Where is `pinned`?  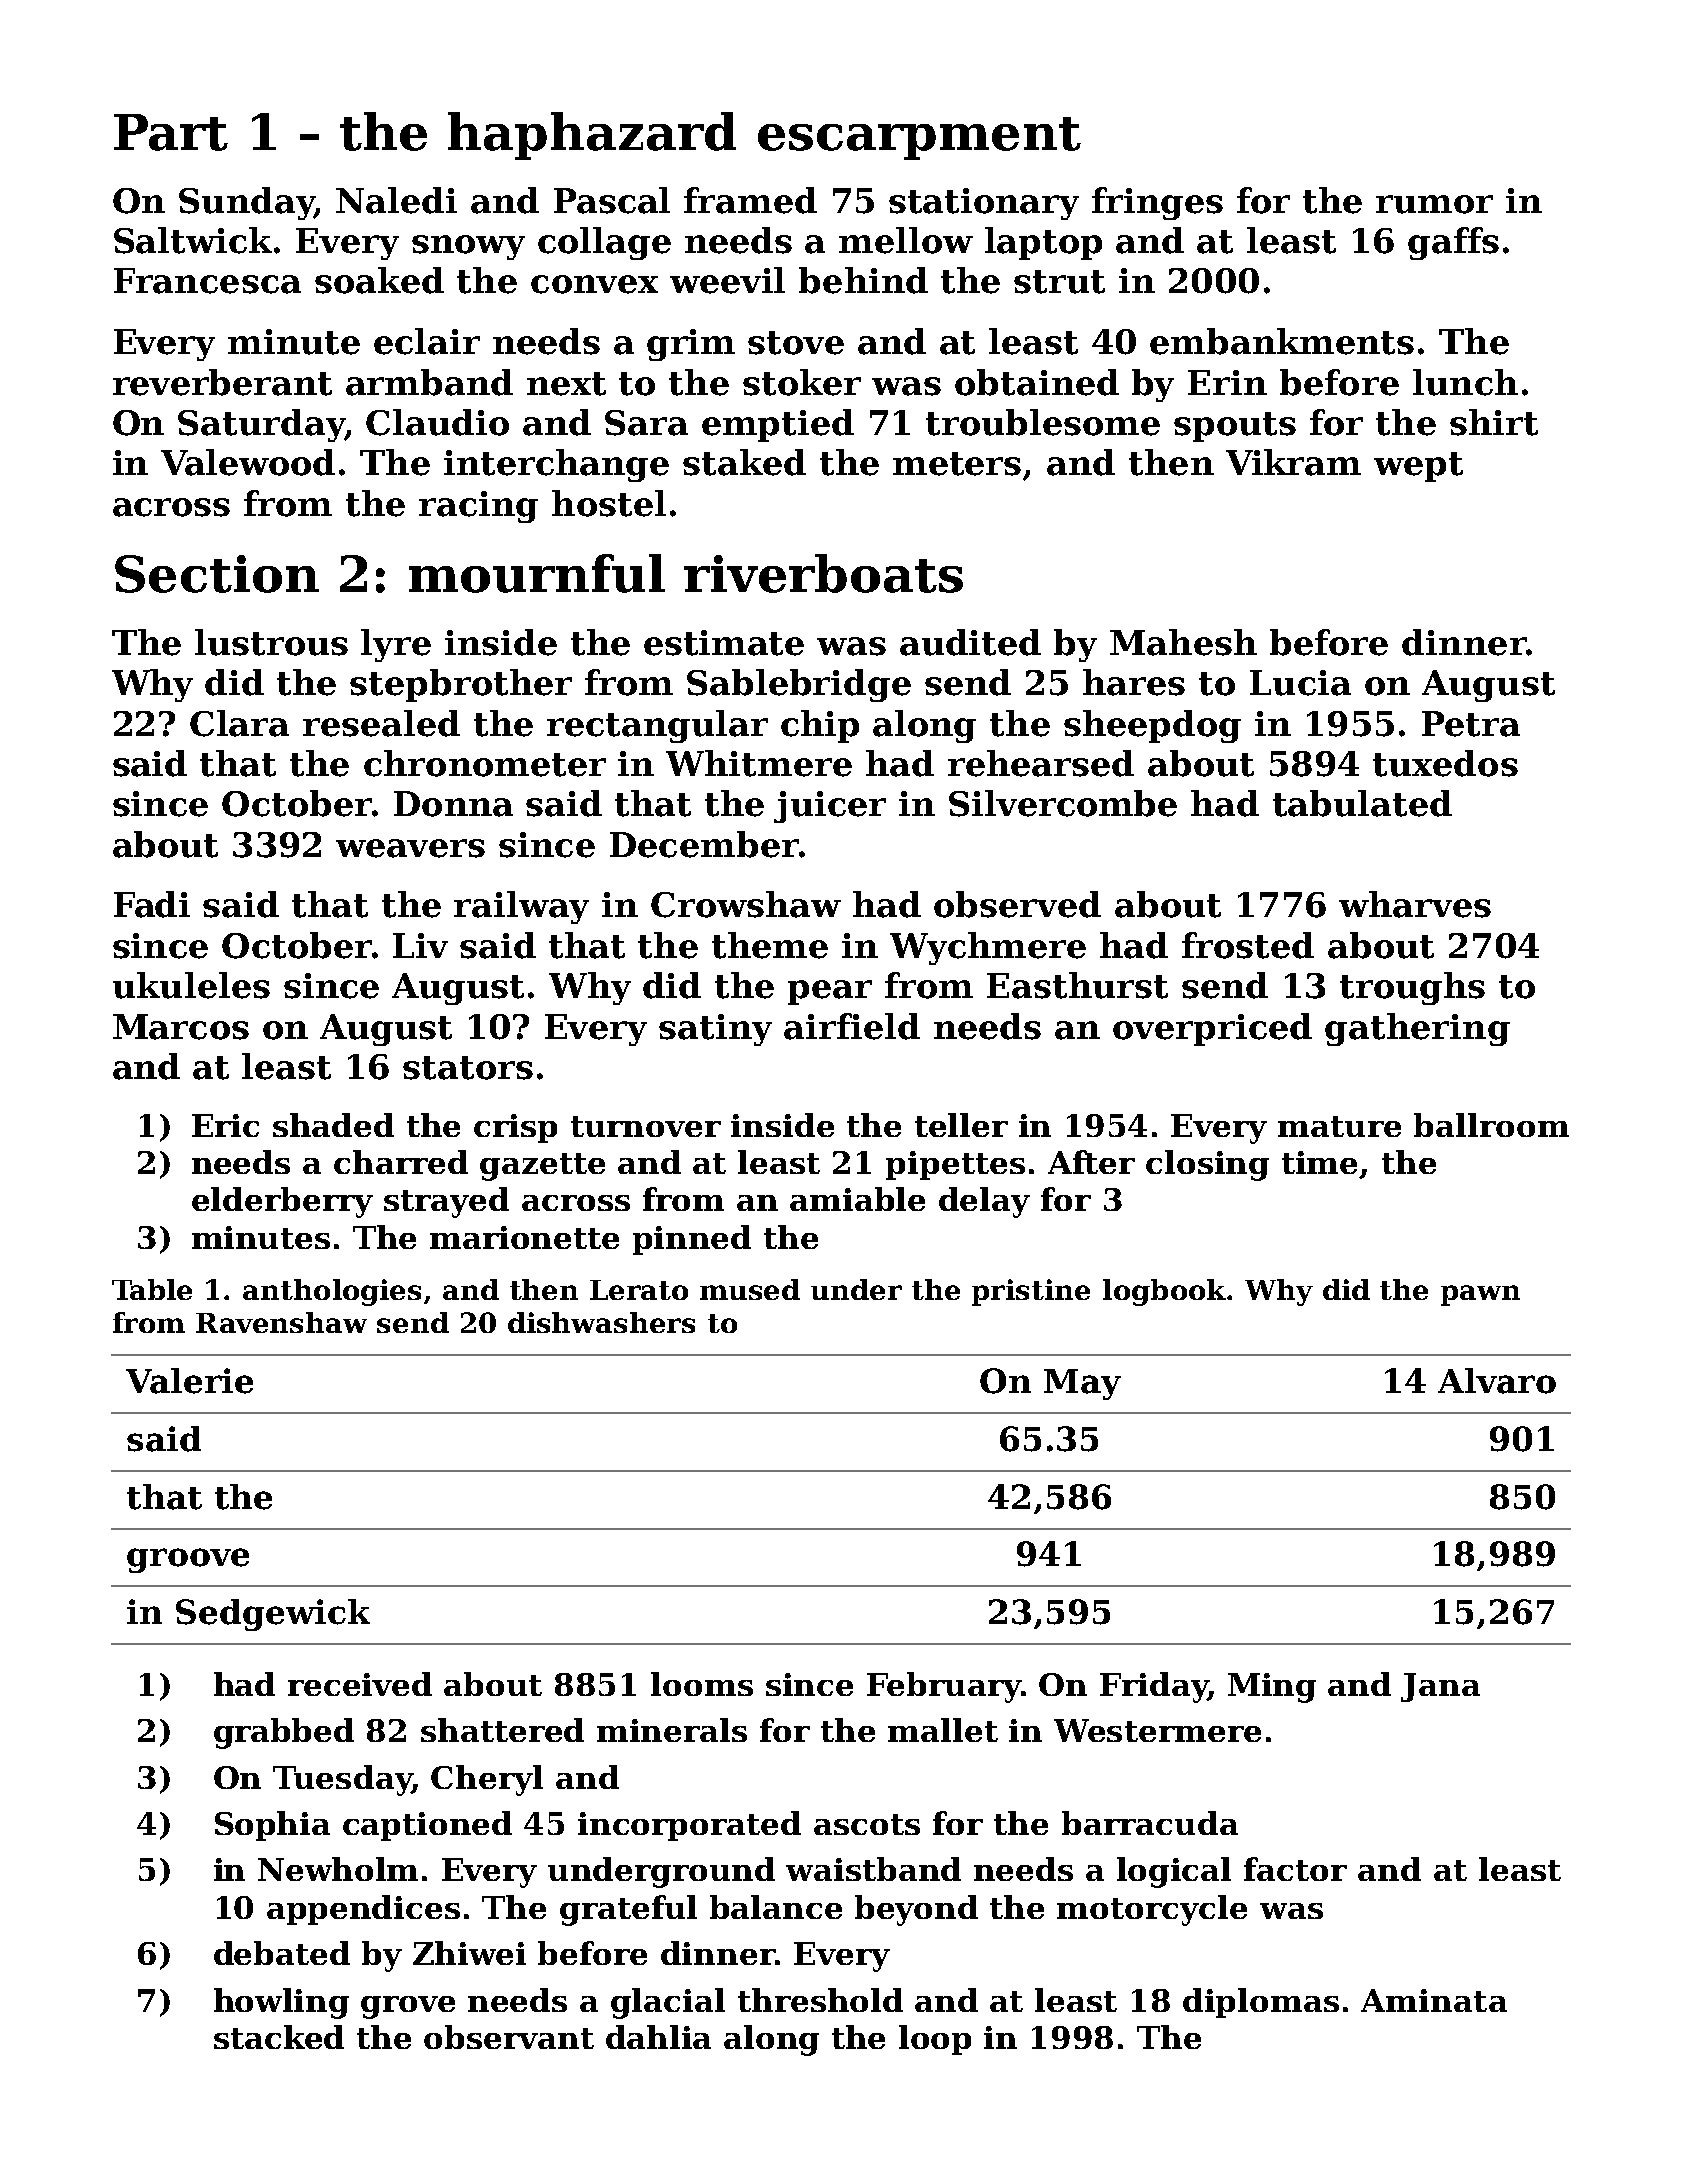
pinned is located at coordinates (692, 1240).
